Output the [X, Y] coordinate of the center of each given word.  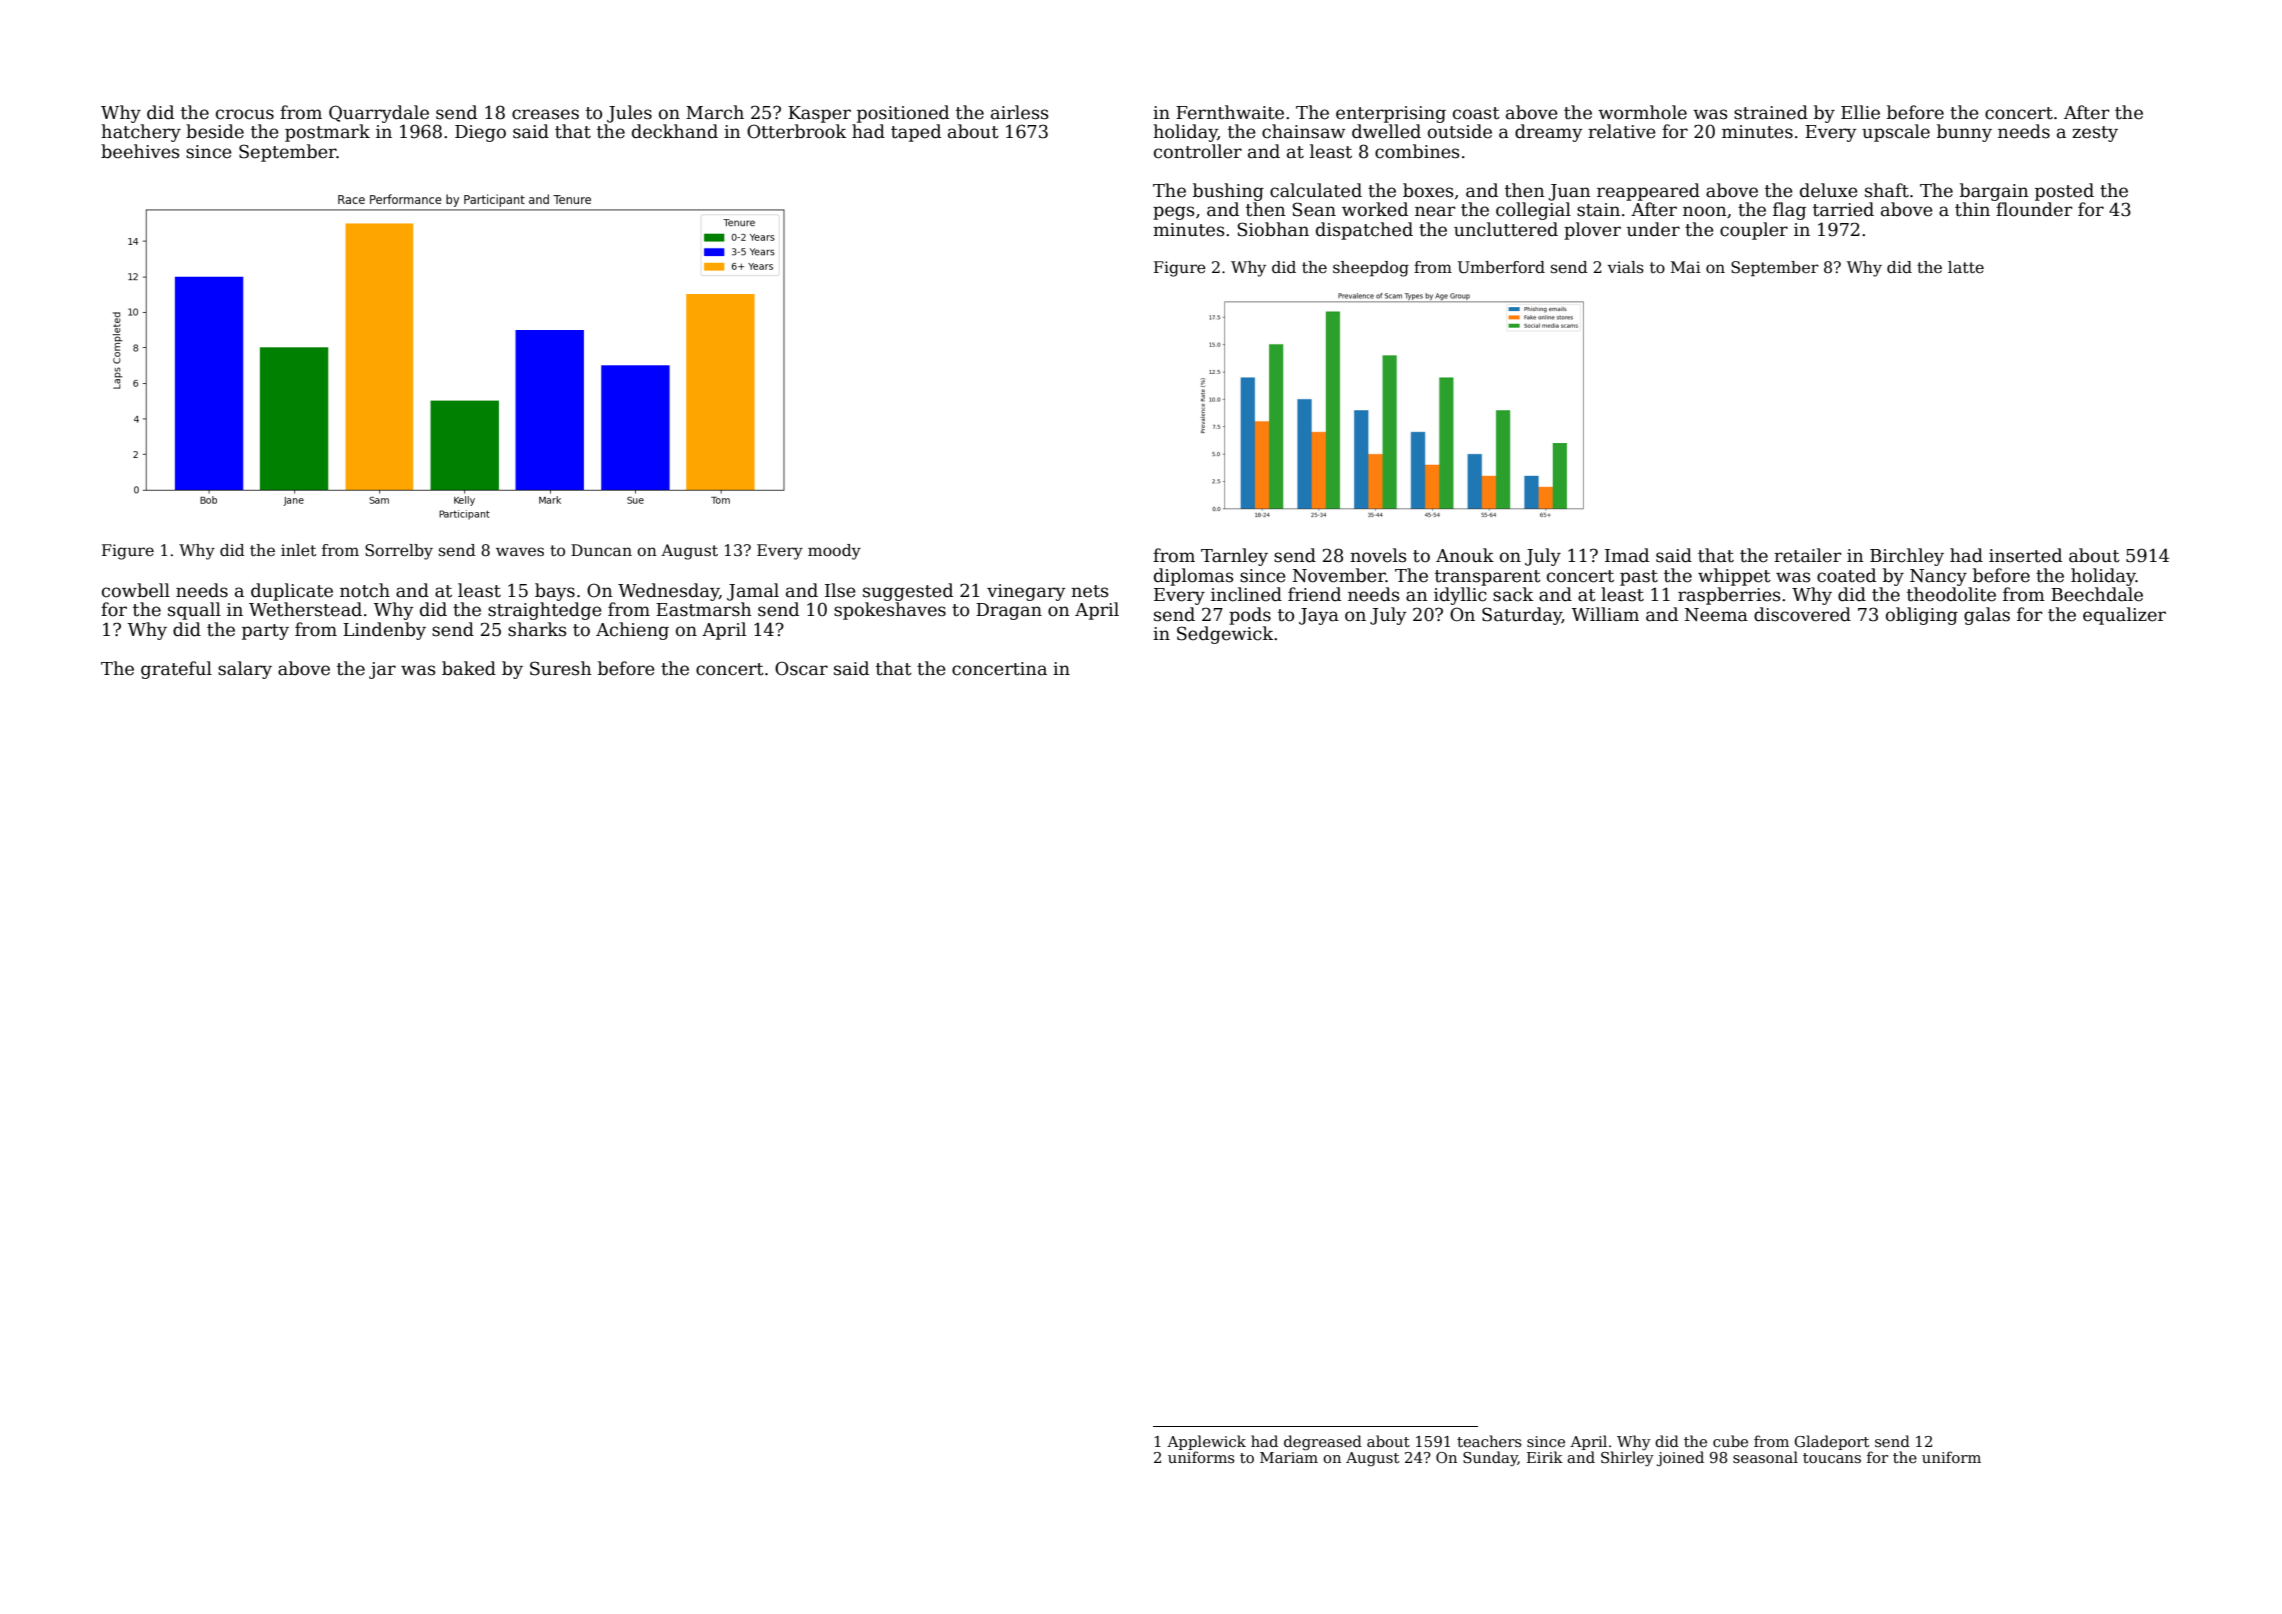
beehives [140, 151]
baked [469, 668]
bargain [1994, 192]
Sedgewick [1225, 635]
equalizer [2124, 616]
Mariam [1289, 1457]
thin [1972, 209]
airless [1020, 112]
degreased [1323, 1443]
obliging [1922, 616]
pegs [1174, 213]
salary [245, 670]
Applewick [1206, 1442]
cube [1730, 1441]
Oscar [801, 668]
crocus [245, 114]
